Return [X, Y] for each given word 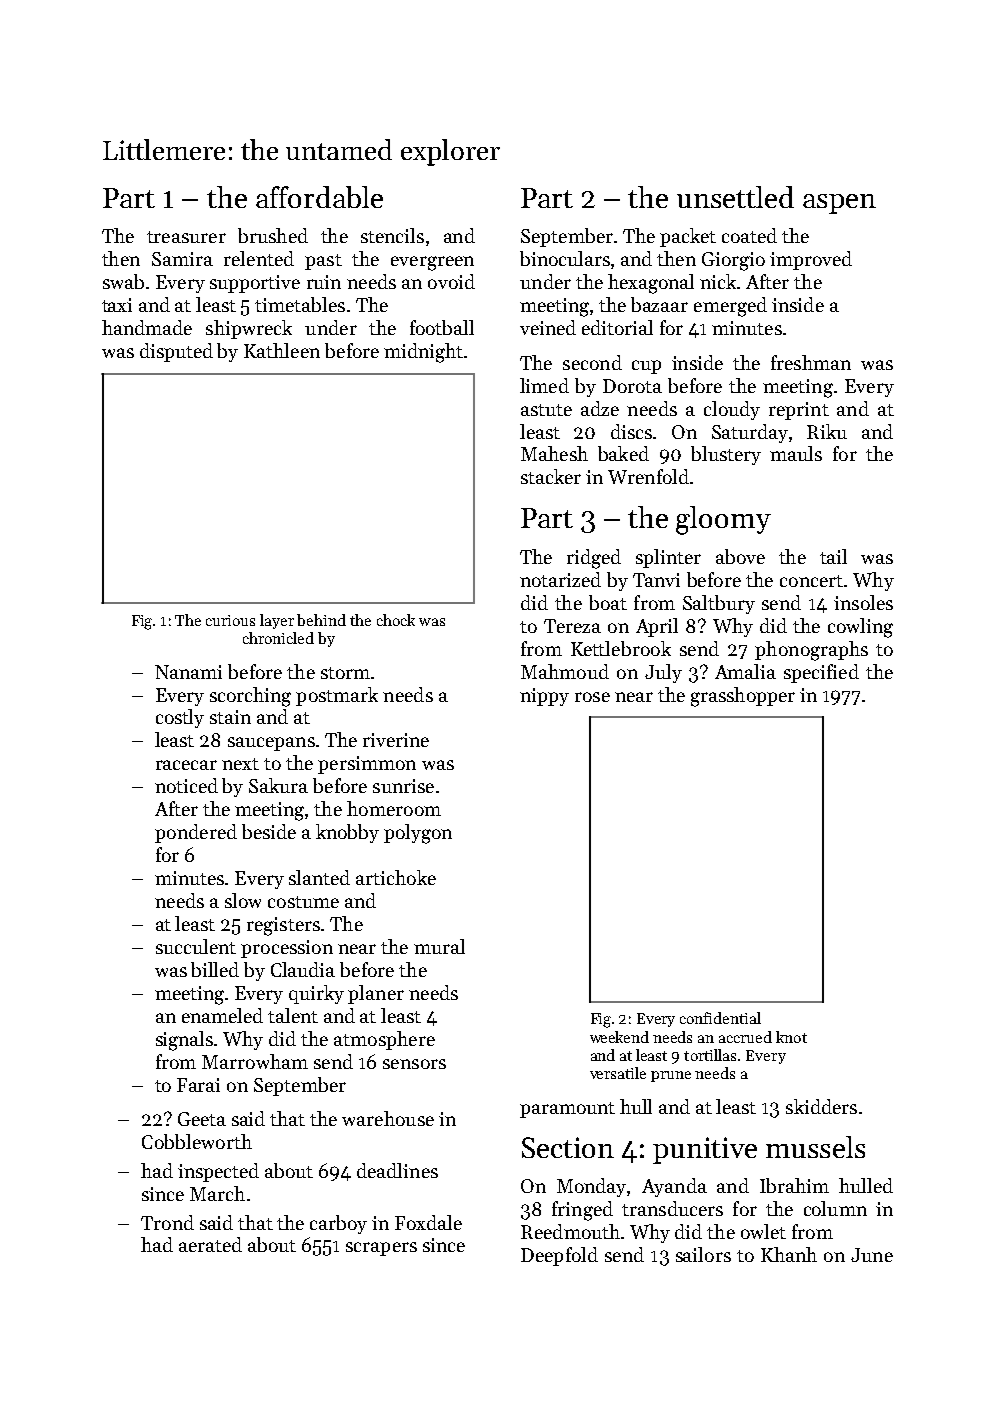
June [872, 1255]
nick [718, 281]
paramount [567, 1110]
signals [184, 1041]
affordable [319, 197]
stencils [392, 235]
